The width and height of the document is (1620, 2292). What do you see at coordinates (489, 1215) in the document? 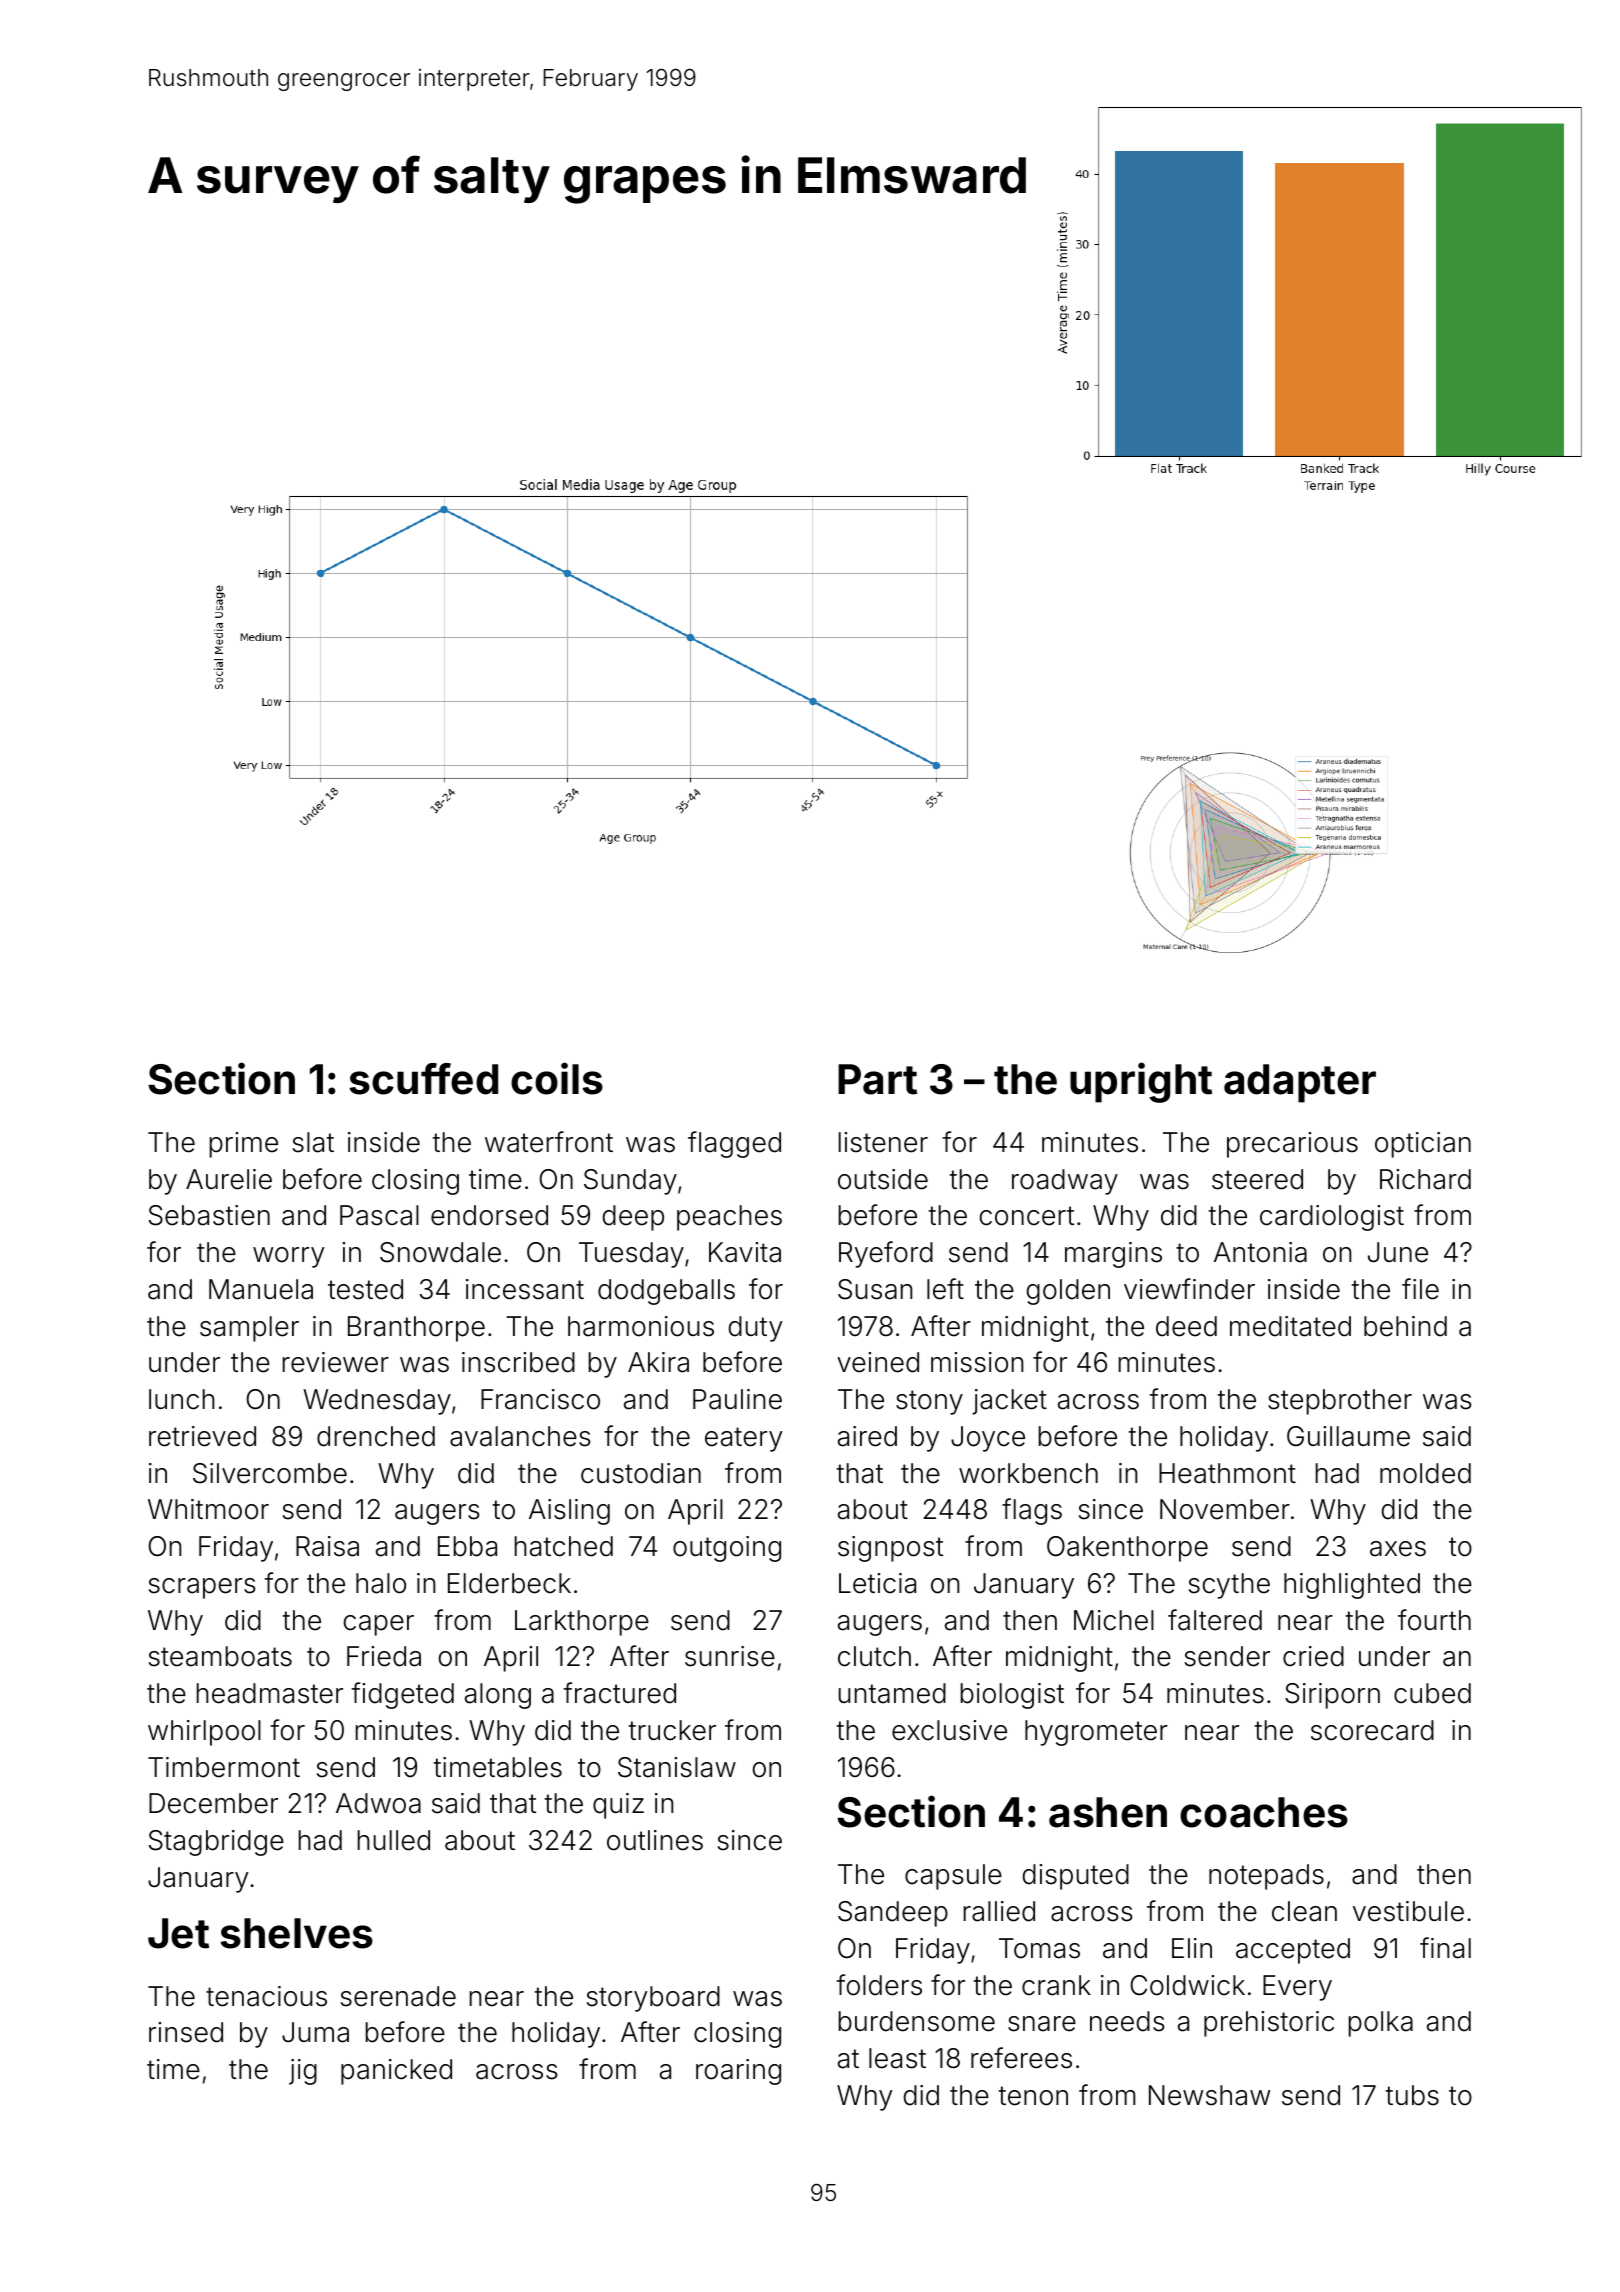
I see `endorsed` at bounding box center [489, 1215].
